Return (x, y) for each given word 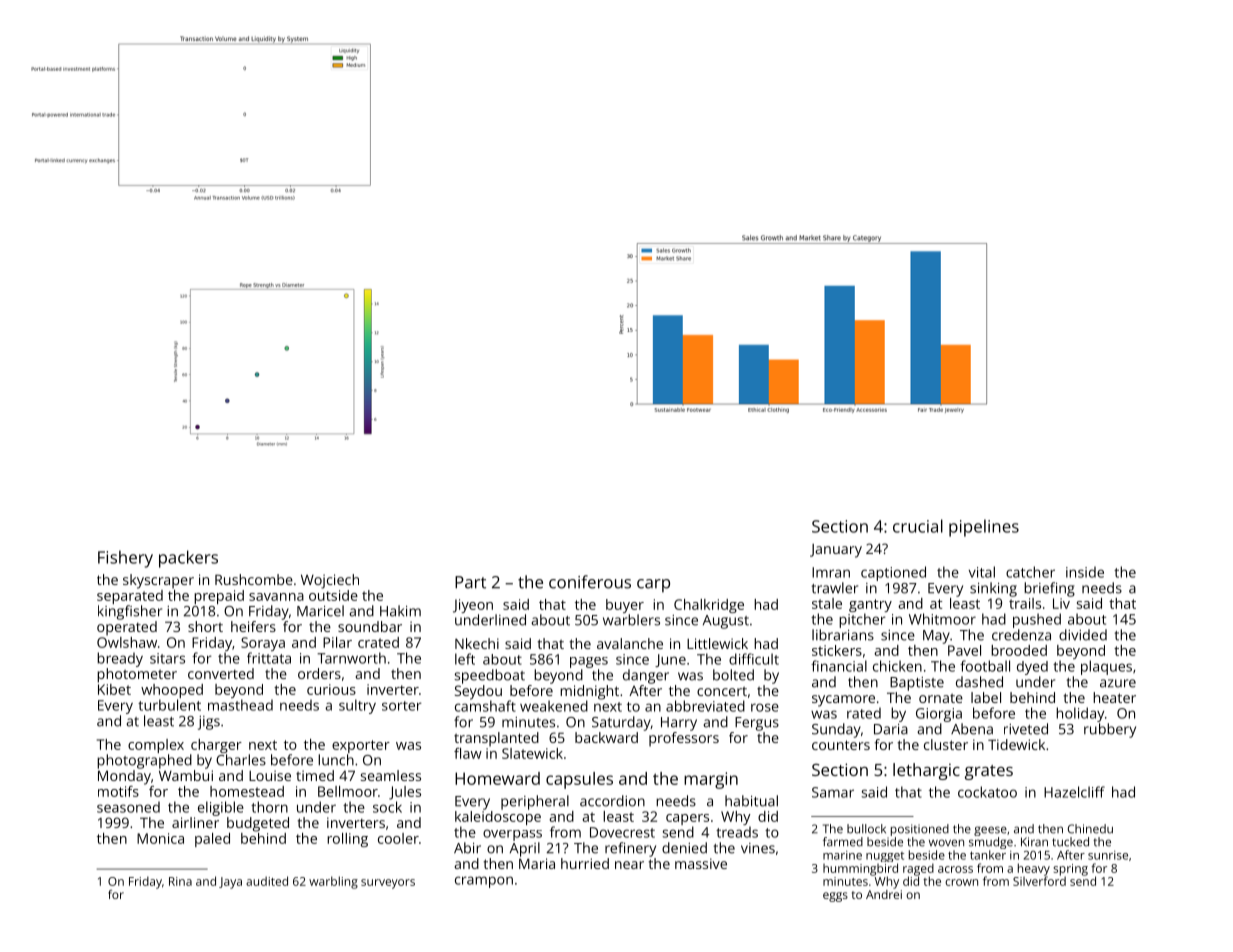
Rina (180, 881)
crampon (484, 882)
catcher (1030, 572)
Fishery (125, 559)
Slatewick (532, 753)
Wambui (186, 775)
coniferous (590, 582)
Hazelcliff (1074, 792)
